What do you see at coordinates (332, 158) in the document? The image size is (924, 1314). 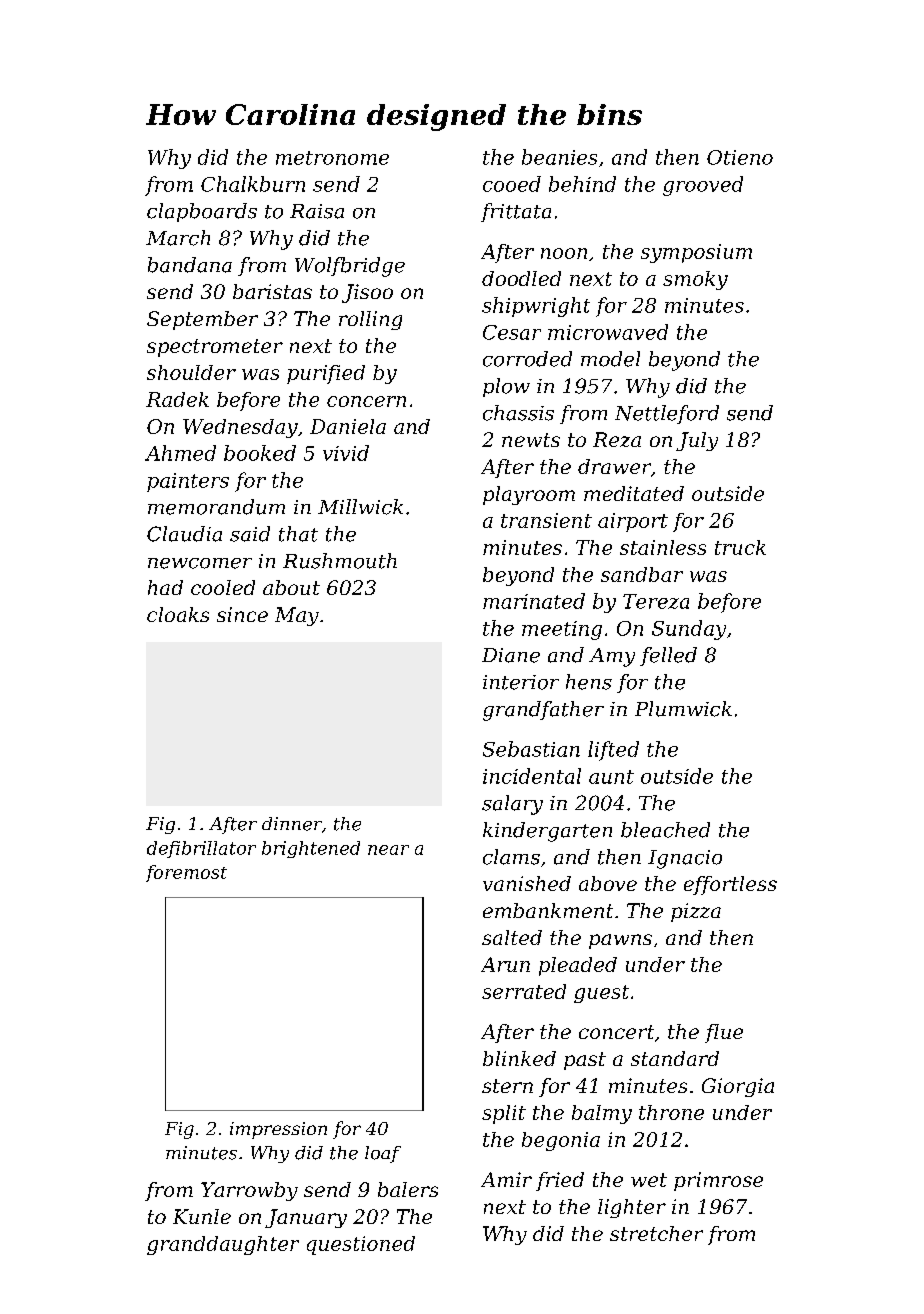 I see `metronome` at bounding box center [332, 158].
